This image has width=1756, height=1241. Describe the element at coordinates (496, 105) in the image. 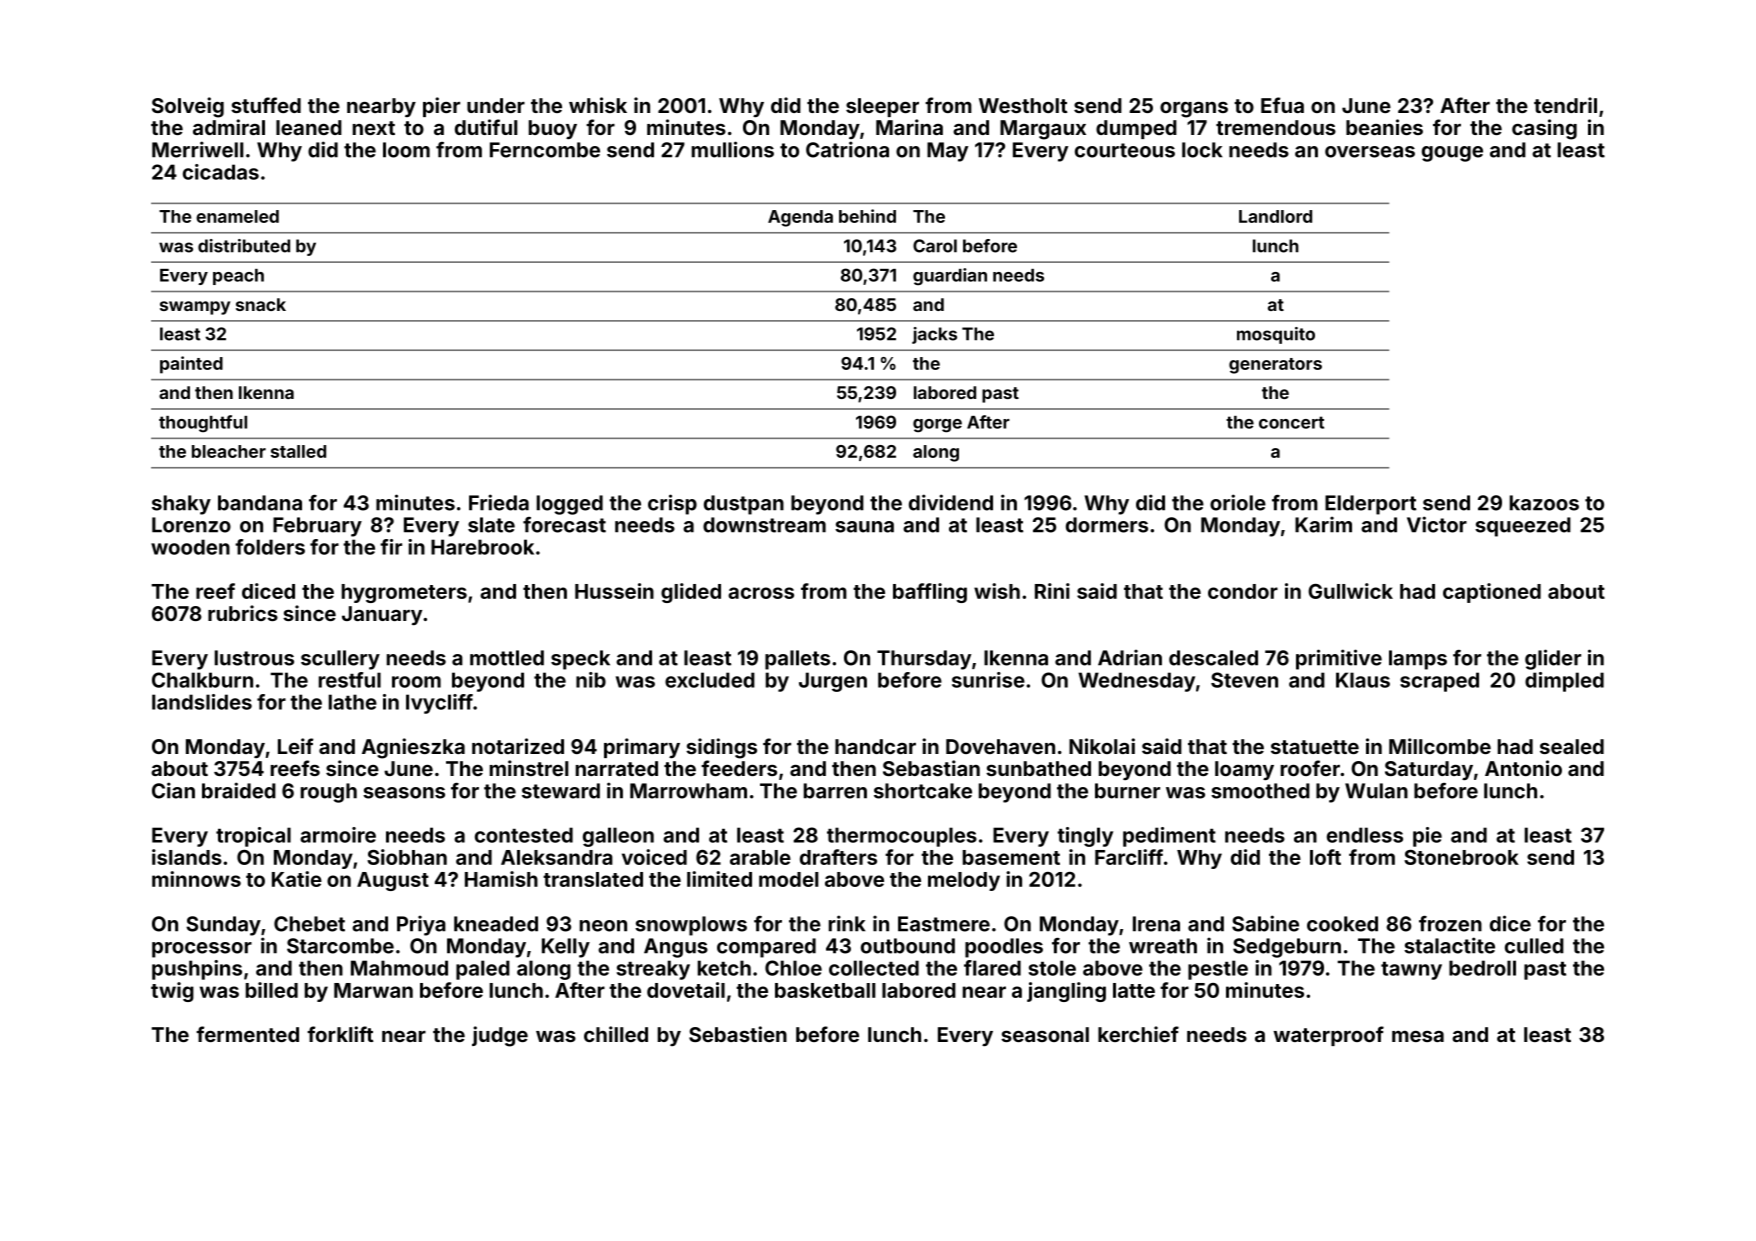

I see `under` at that location.
